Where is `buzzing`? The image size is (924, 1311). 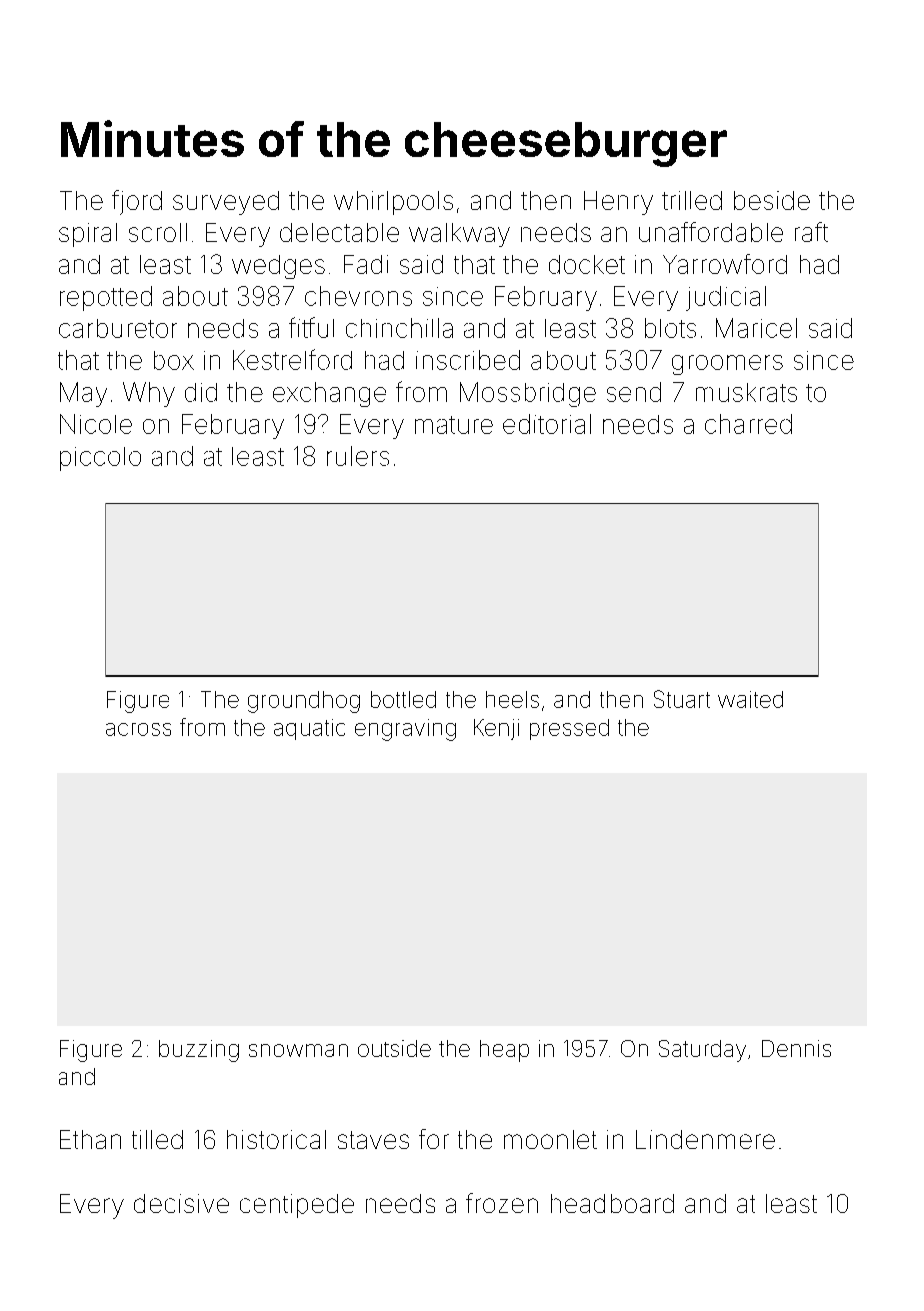 buzzing is located at coordinates (199, 1051).
